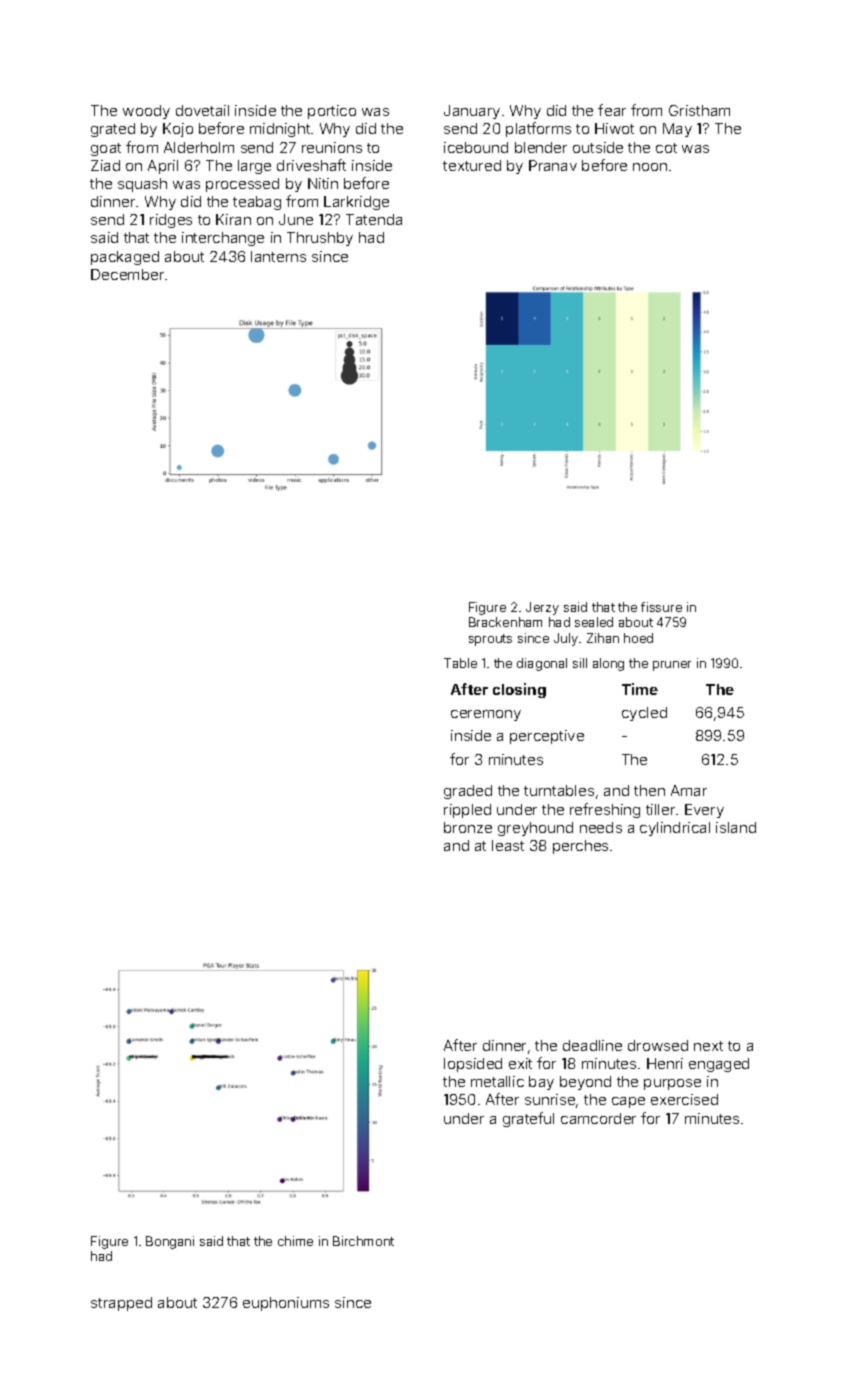 The height and width of the screenshot is (1400, 849). Describe the element at coordinates (363, 1241) in the screenshot. I see `Birchmont` at that location.
